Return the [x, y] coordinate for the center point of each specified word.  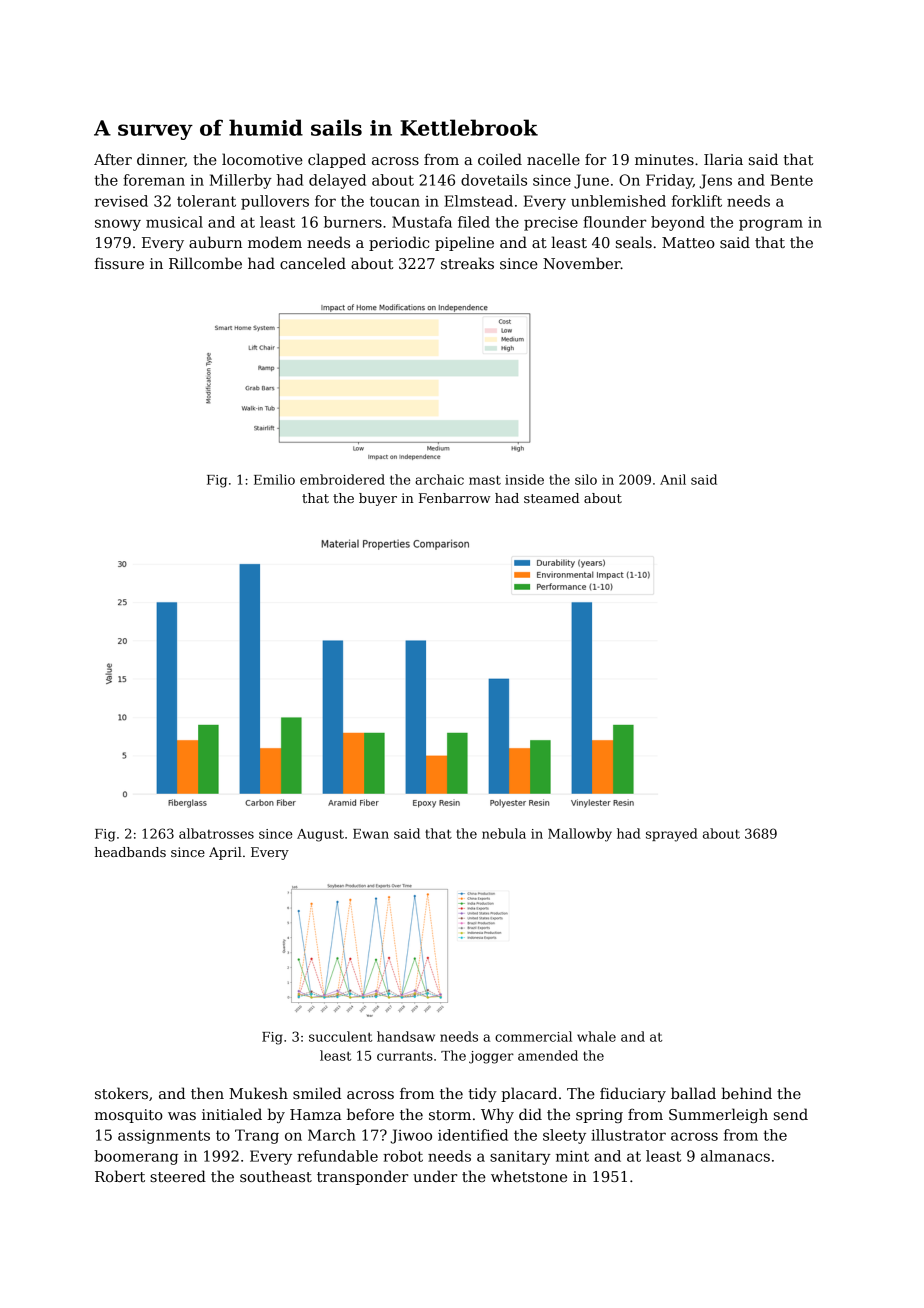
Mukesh [258, 1093]
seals [634, 242]
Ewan [371, 834]
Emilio [274, 479]
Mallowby [580, 835]
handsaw [406, 1036]
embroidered [342, 479]
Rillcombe [205, 263]
